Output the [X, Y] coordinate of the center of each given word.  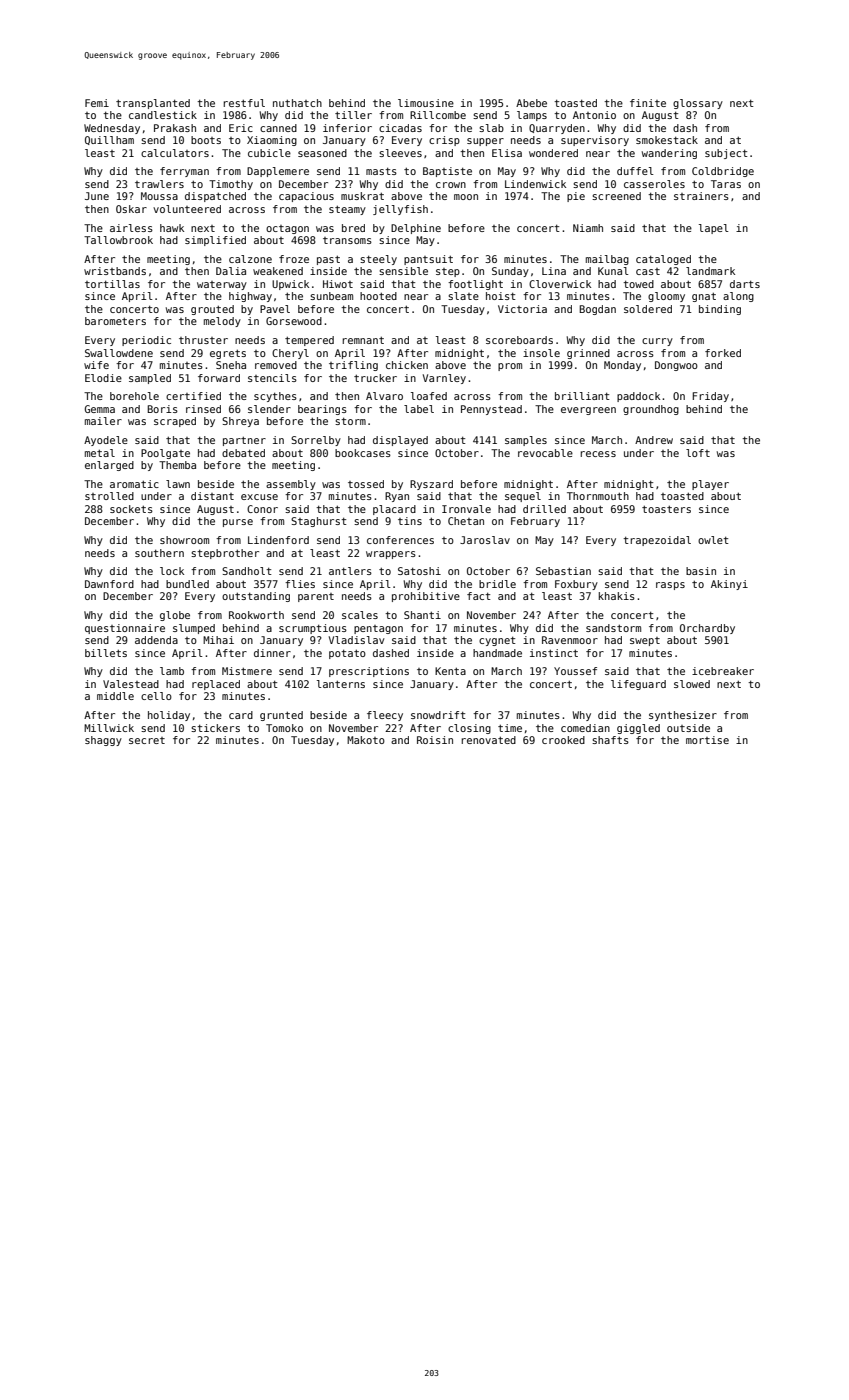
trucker [375, 378]
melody [222, 322]
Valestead [131, 684]
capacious [306, 197]
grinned [588, 354]
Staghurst [319, 522]
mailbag [607, 260]
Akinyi [729, 585]
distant [212, 496]
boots [206, 140]
